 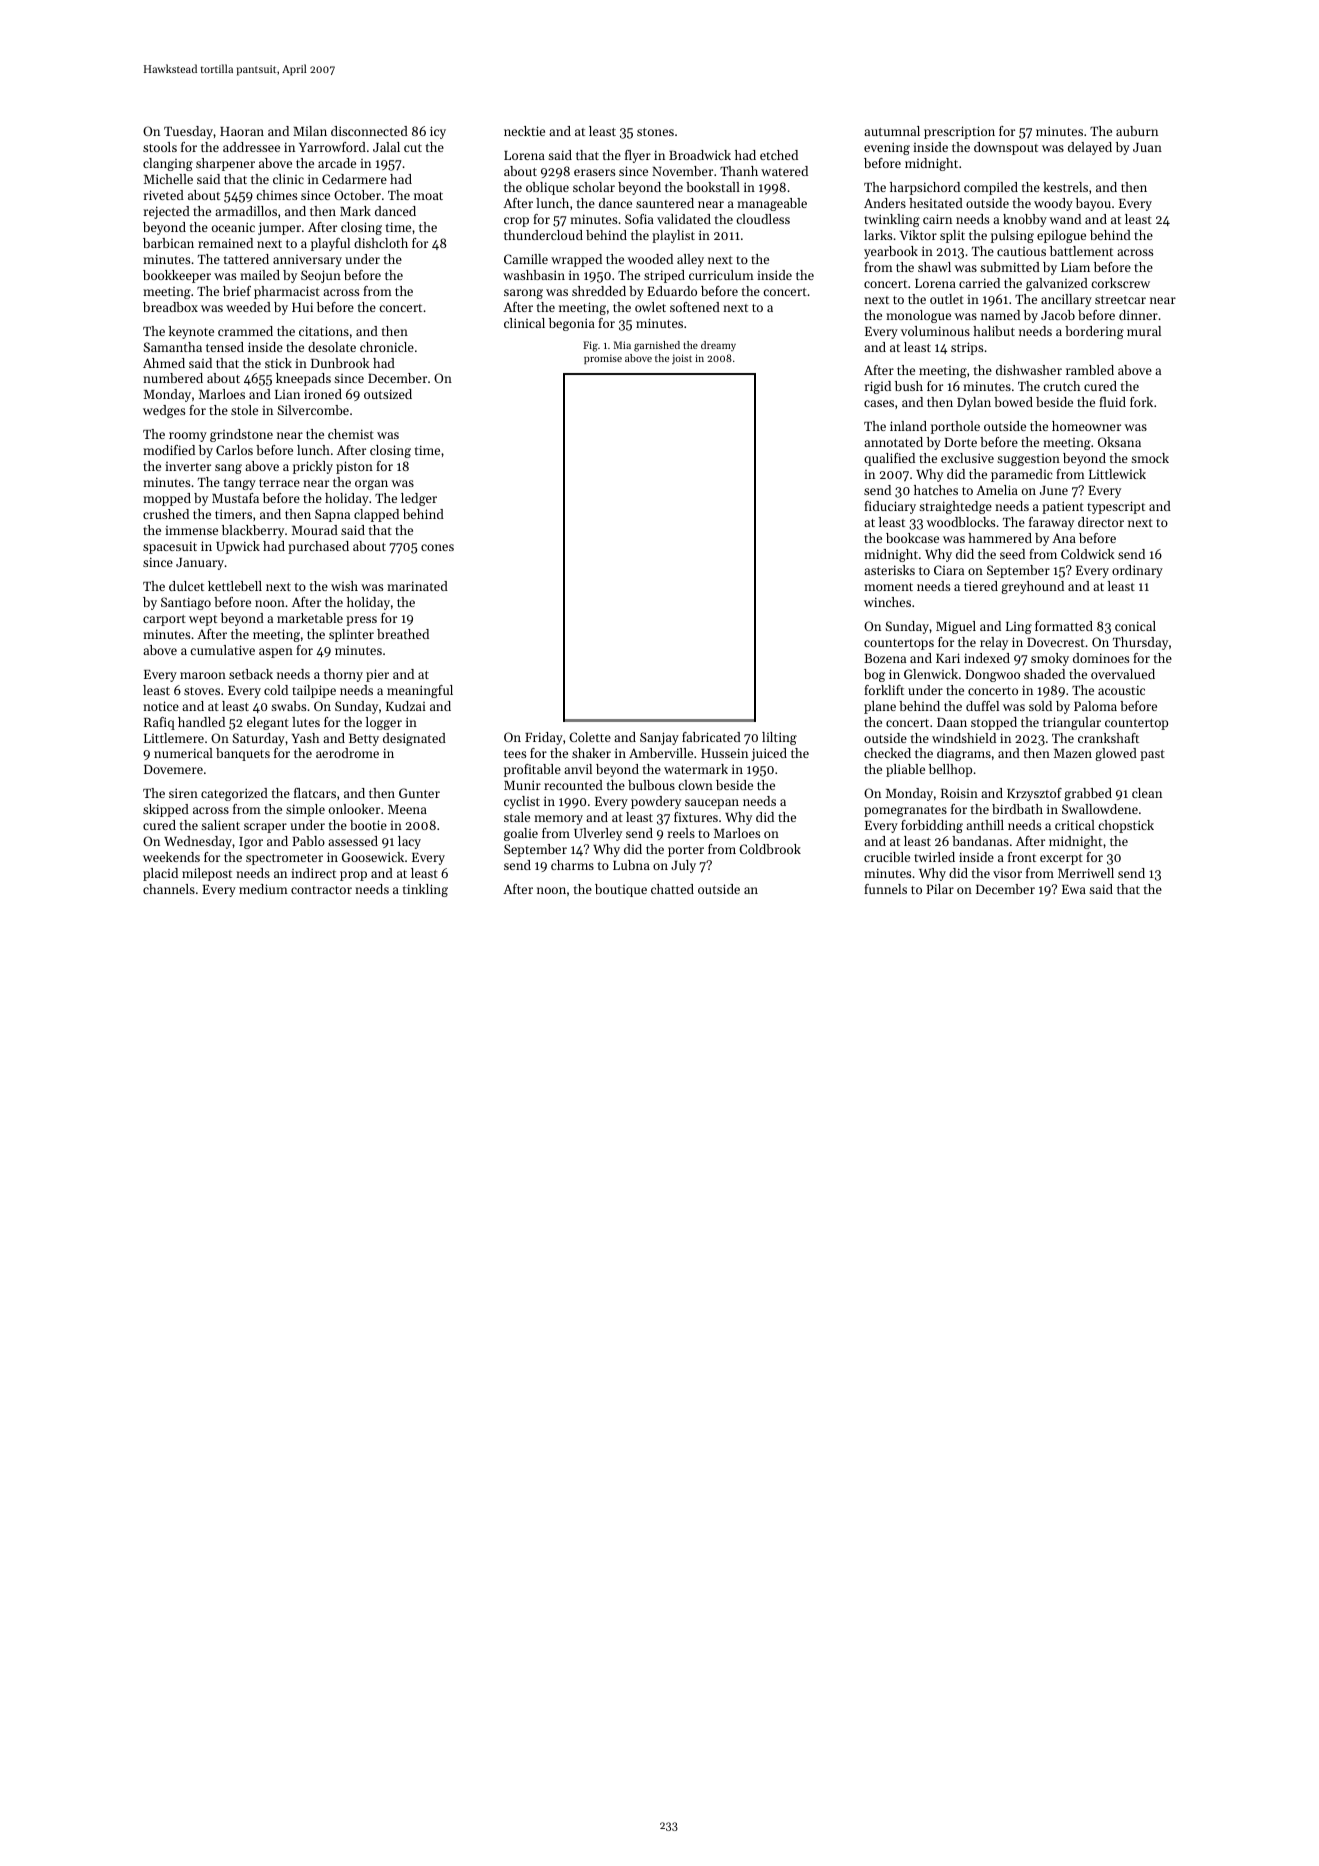 I want to click on boutique, so click(x=621, y=890).
